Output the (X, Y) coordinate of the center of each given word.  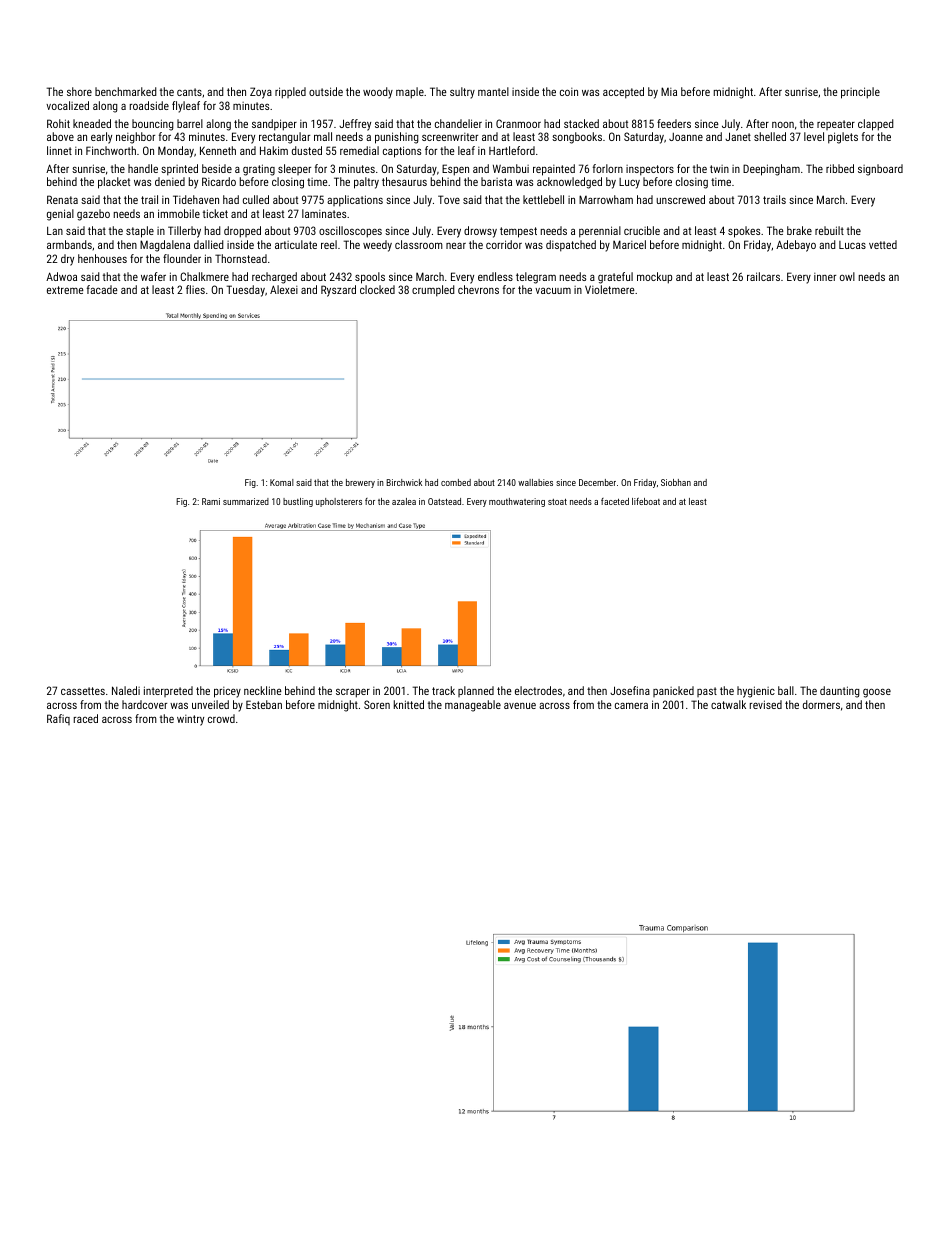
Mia (669, 91)
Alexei (284, 289)
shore (79, 91)
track (443, 690)
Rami (211, 501)
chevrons (478, 289)
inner (825, 277)
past (707, 692)
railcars (763, 276)
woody (378, 93)
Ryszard (338, 291)
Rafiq (58, 719)
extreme (65, 290)
